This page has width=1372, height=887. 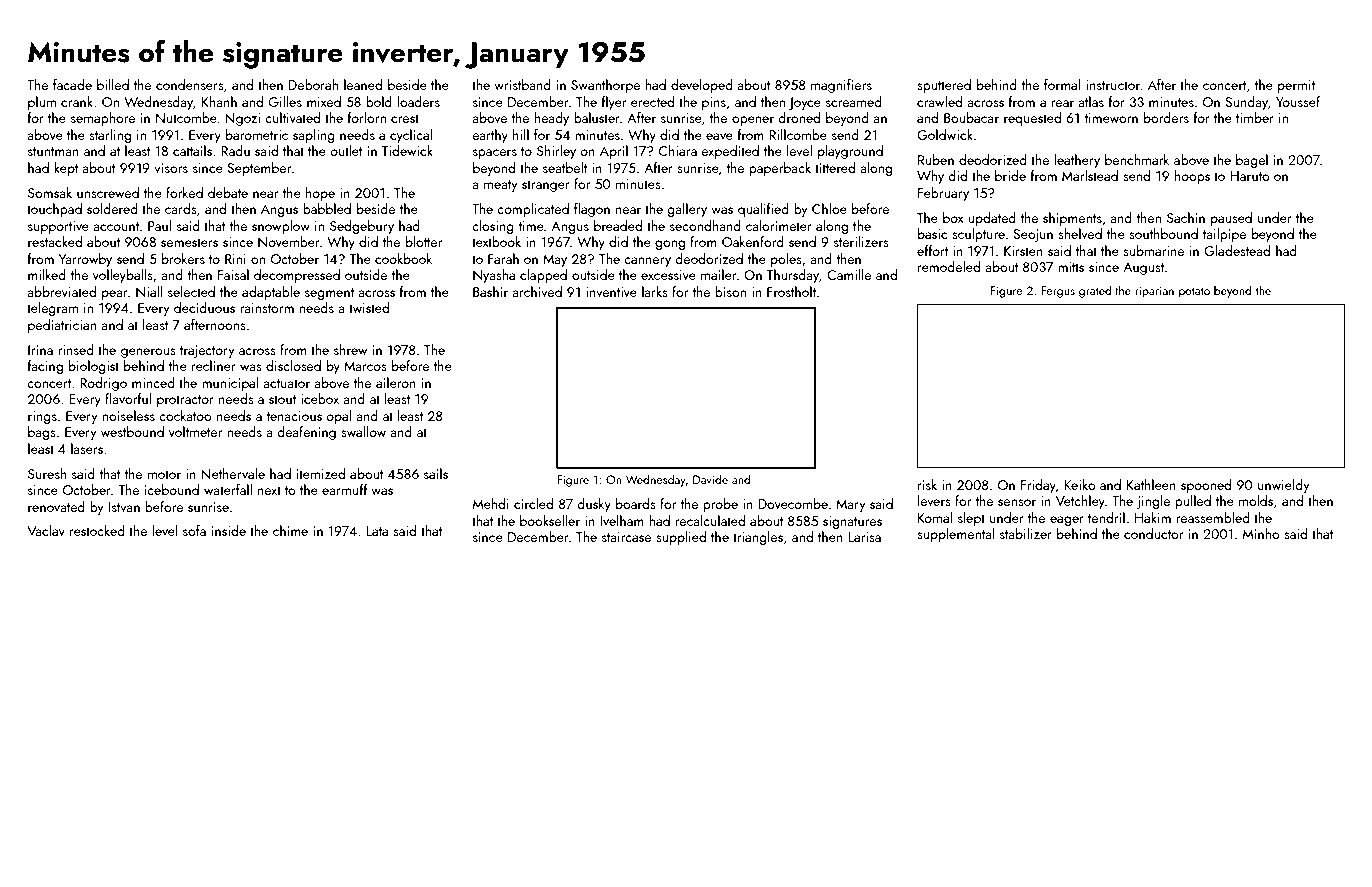 I want to click on Swanthorpe, so click(x=605, y=86).
